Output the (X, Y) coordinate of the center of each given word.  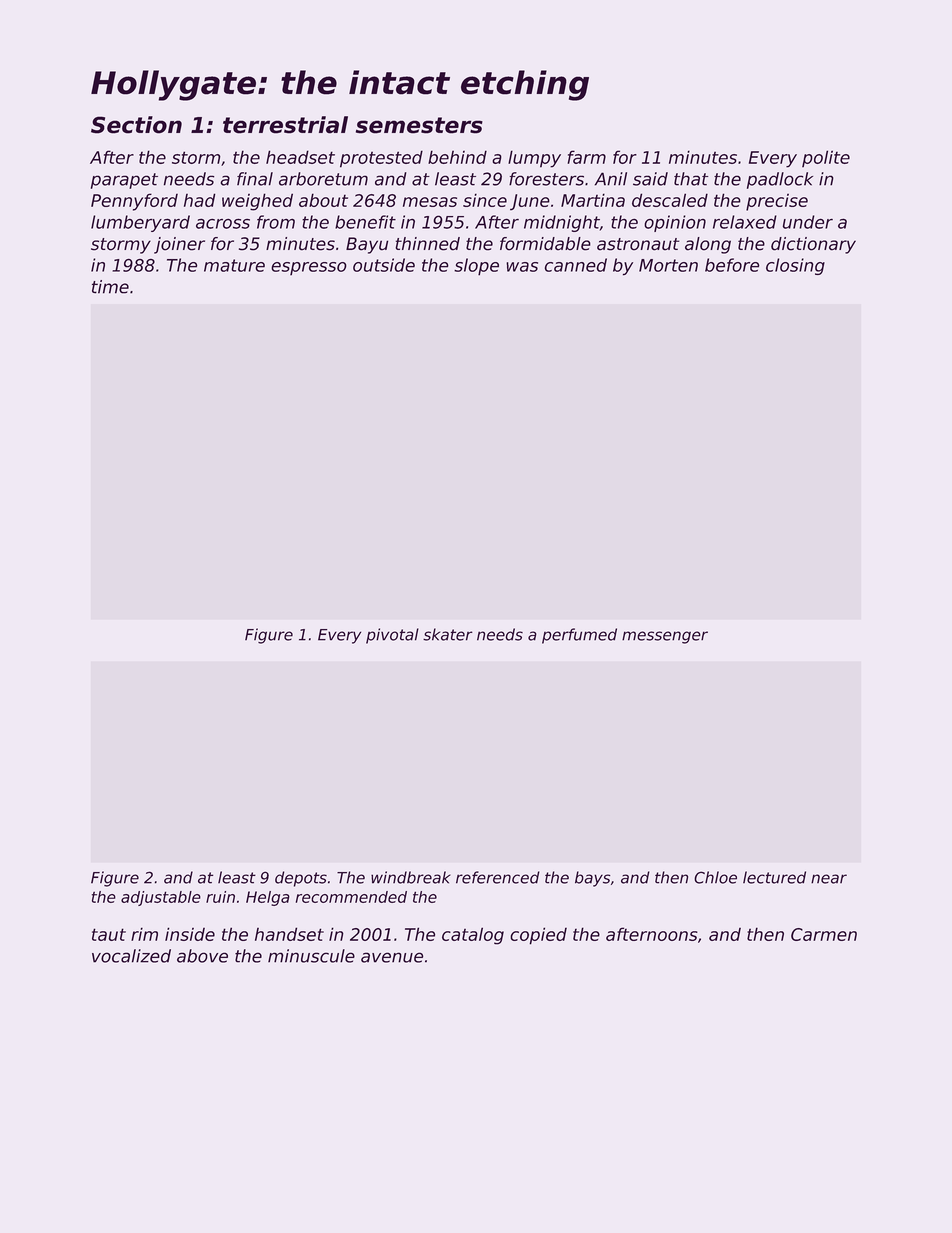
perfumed (579, 636)
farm (586, 157)
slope (476, 267)
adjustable (161, 898)
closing (795, 266)
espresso (309, 268)
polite (826, 158)
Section (136, 125)
